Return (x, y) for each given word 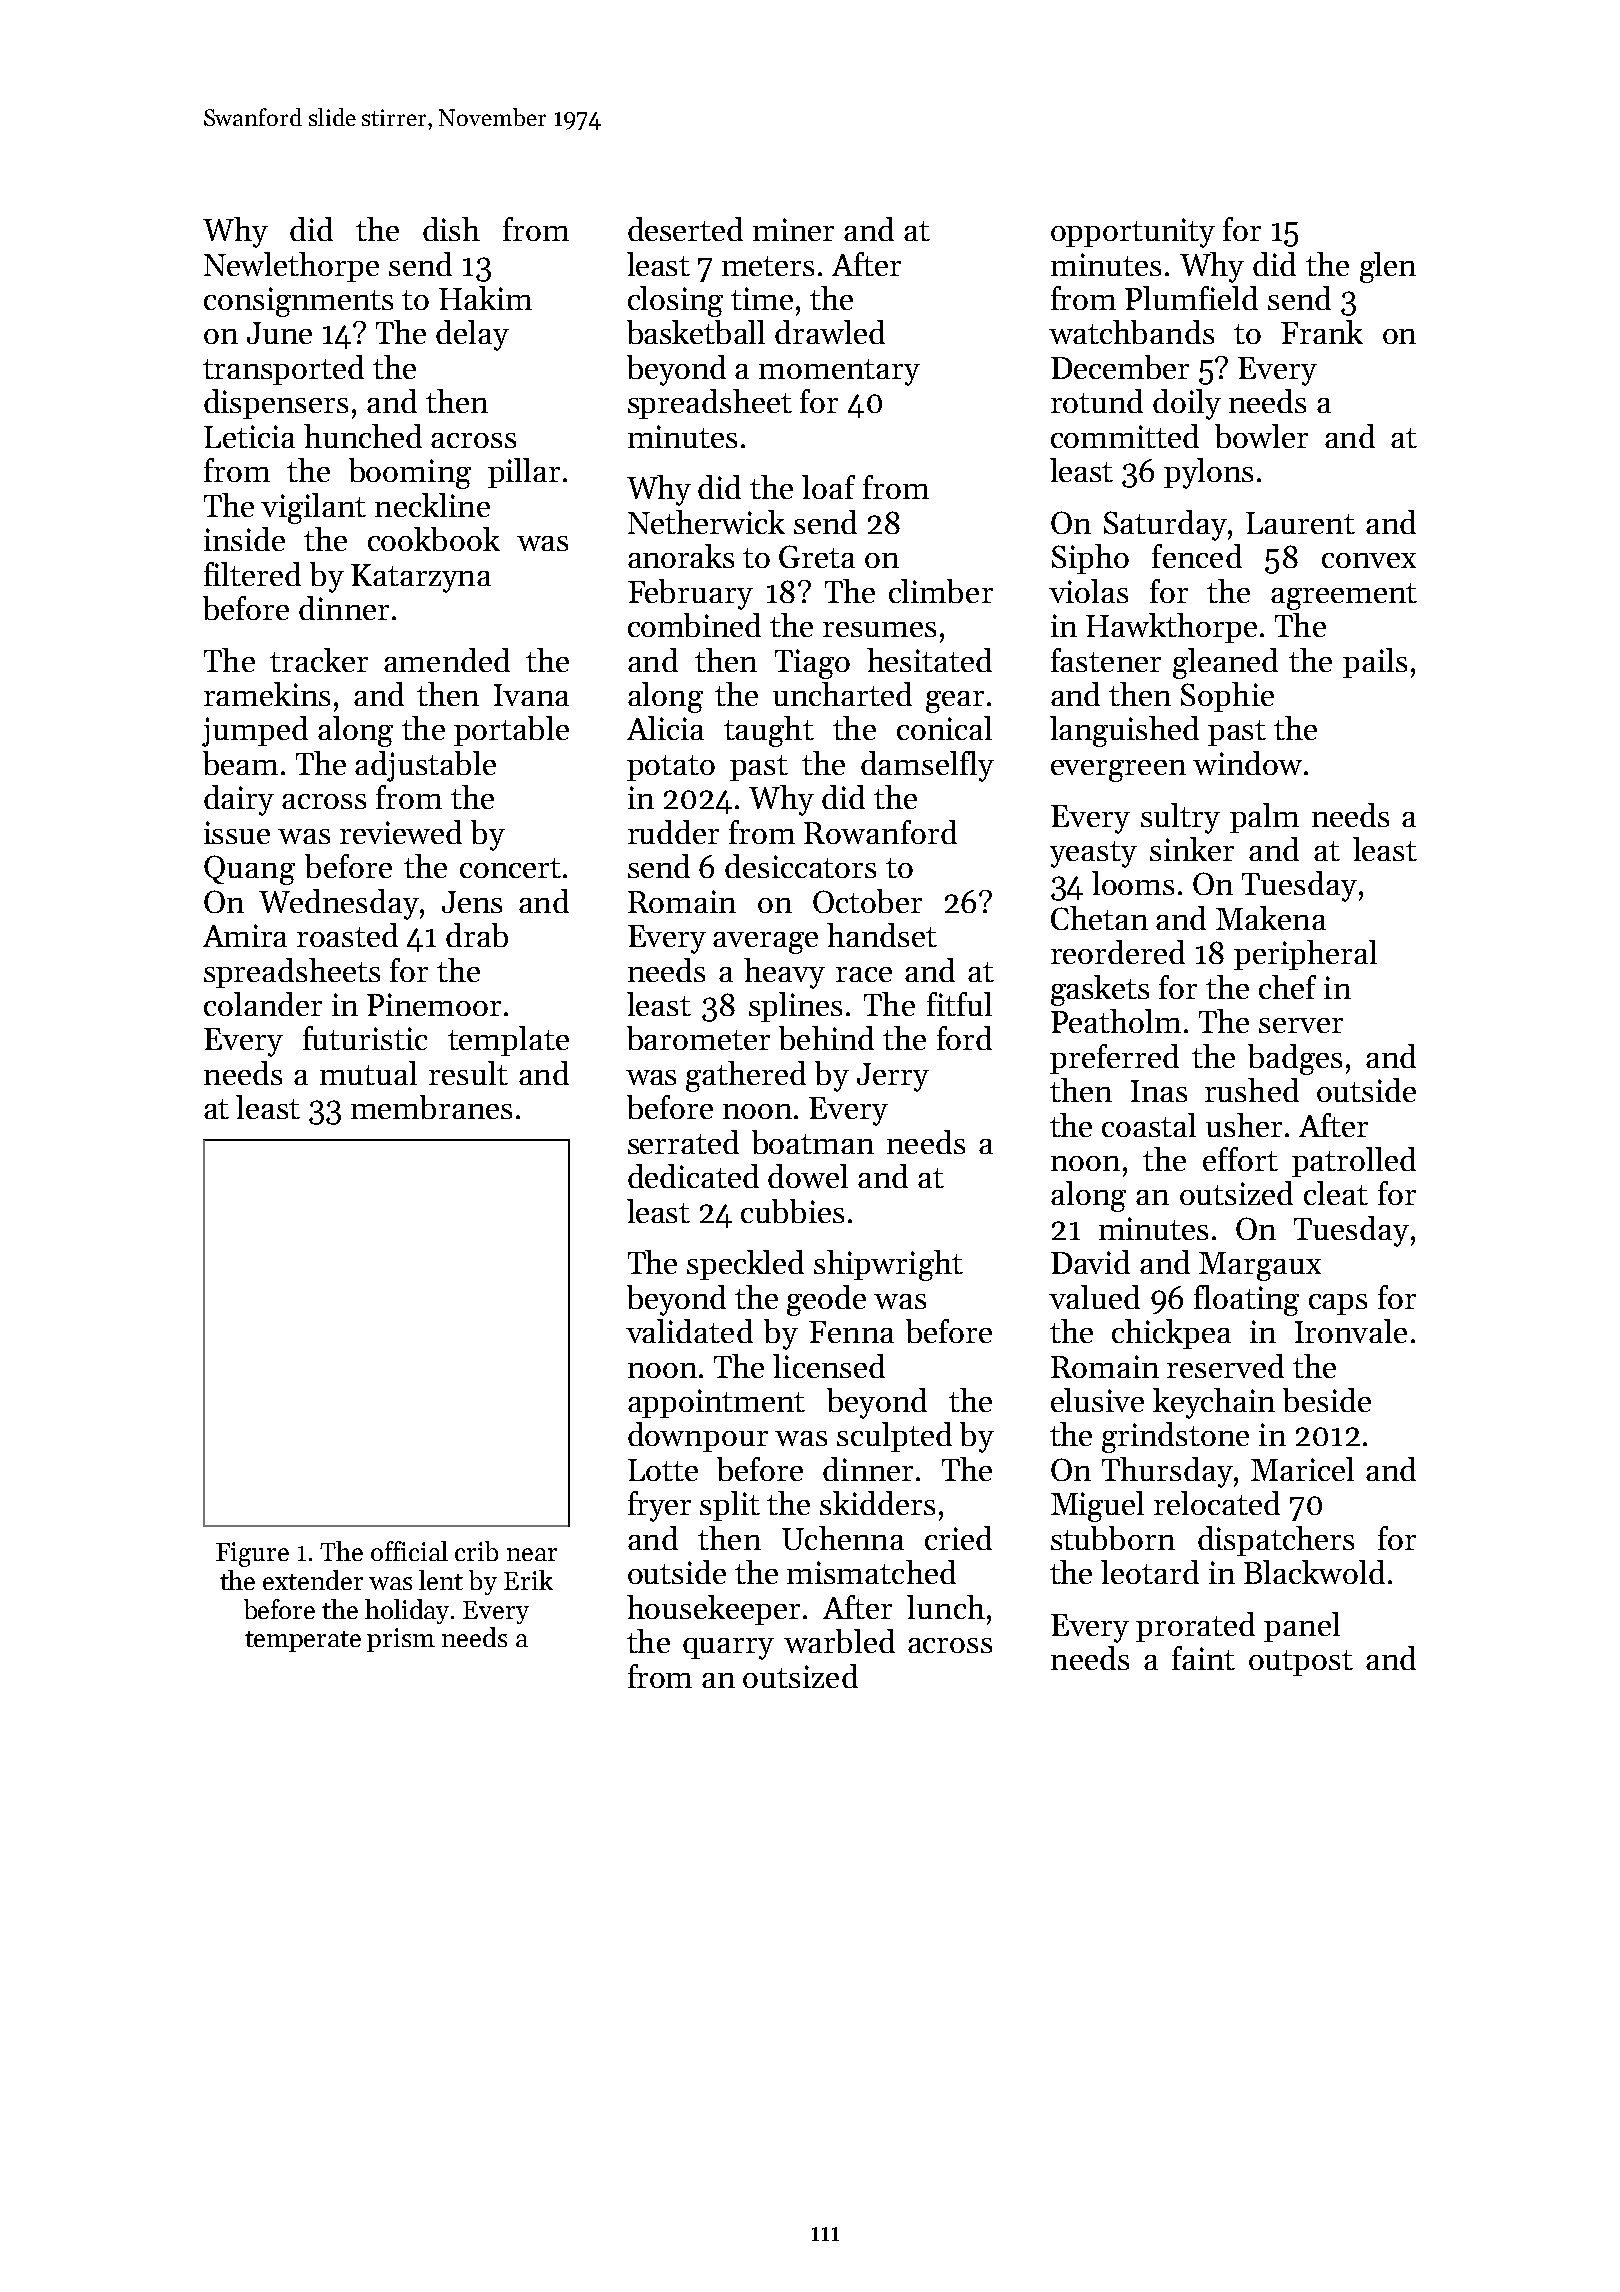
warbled (839, 1641)
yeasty (1093, 854)
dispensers (276, 404)
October (867, 901)
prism (401, 1640)
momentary (839, 372)
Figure (252, 1554)
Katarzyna (421, 578)
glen (1388, 267)
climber (941, 591)
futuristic (365, 1038)
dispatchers (1276, 1541)
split (730, 1506)
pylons (1208, 473)
